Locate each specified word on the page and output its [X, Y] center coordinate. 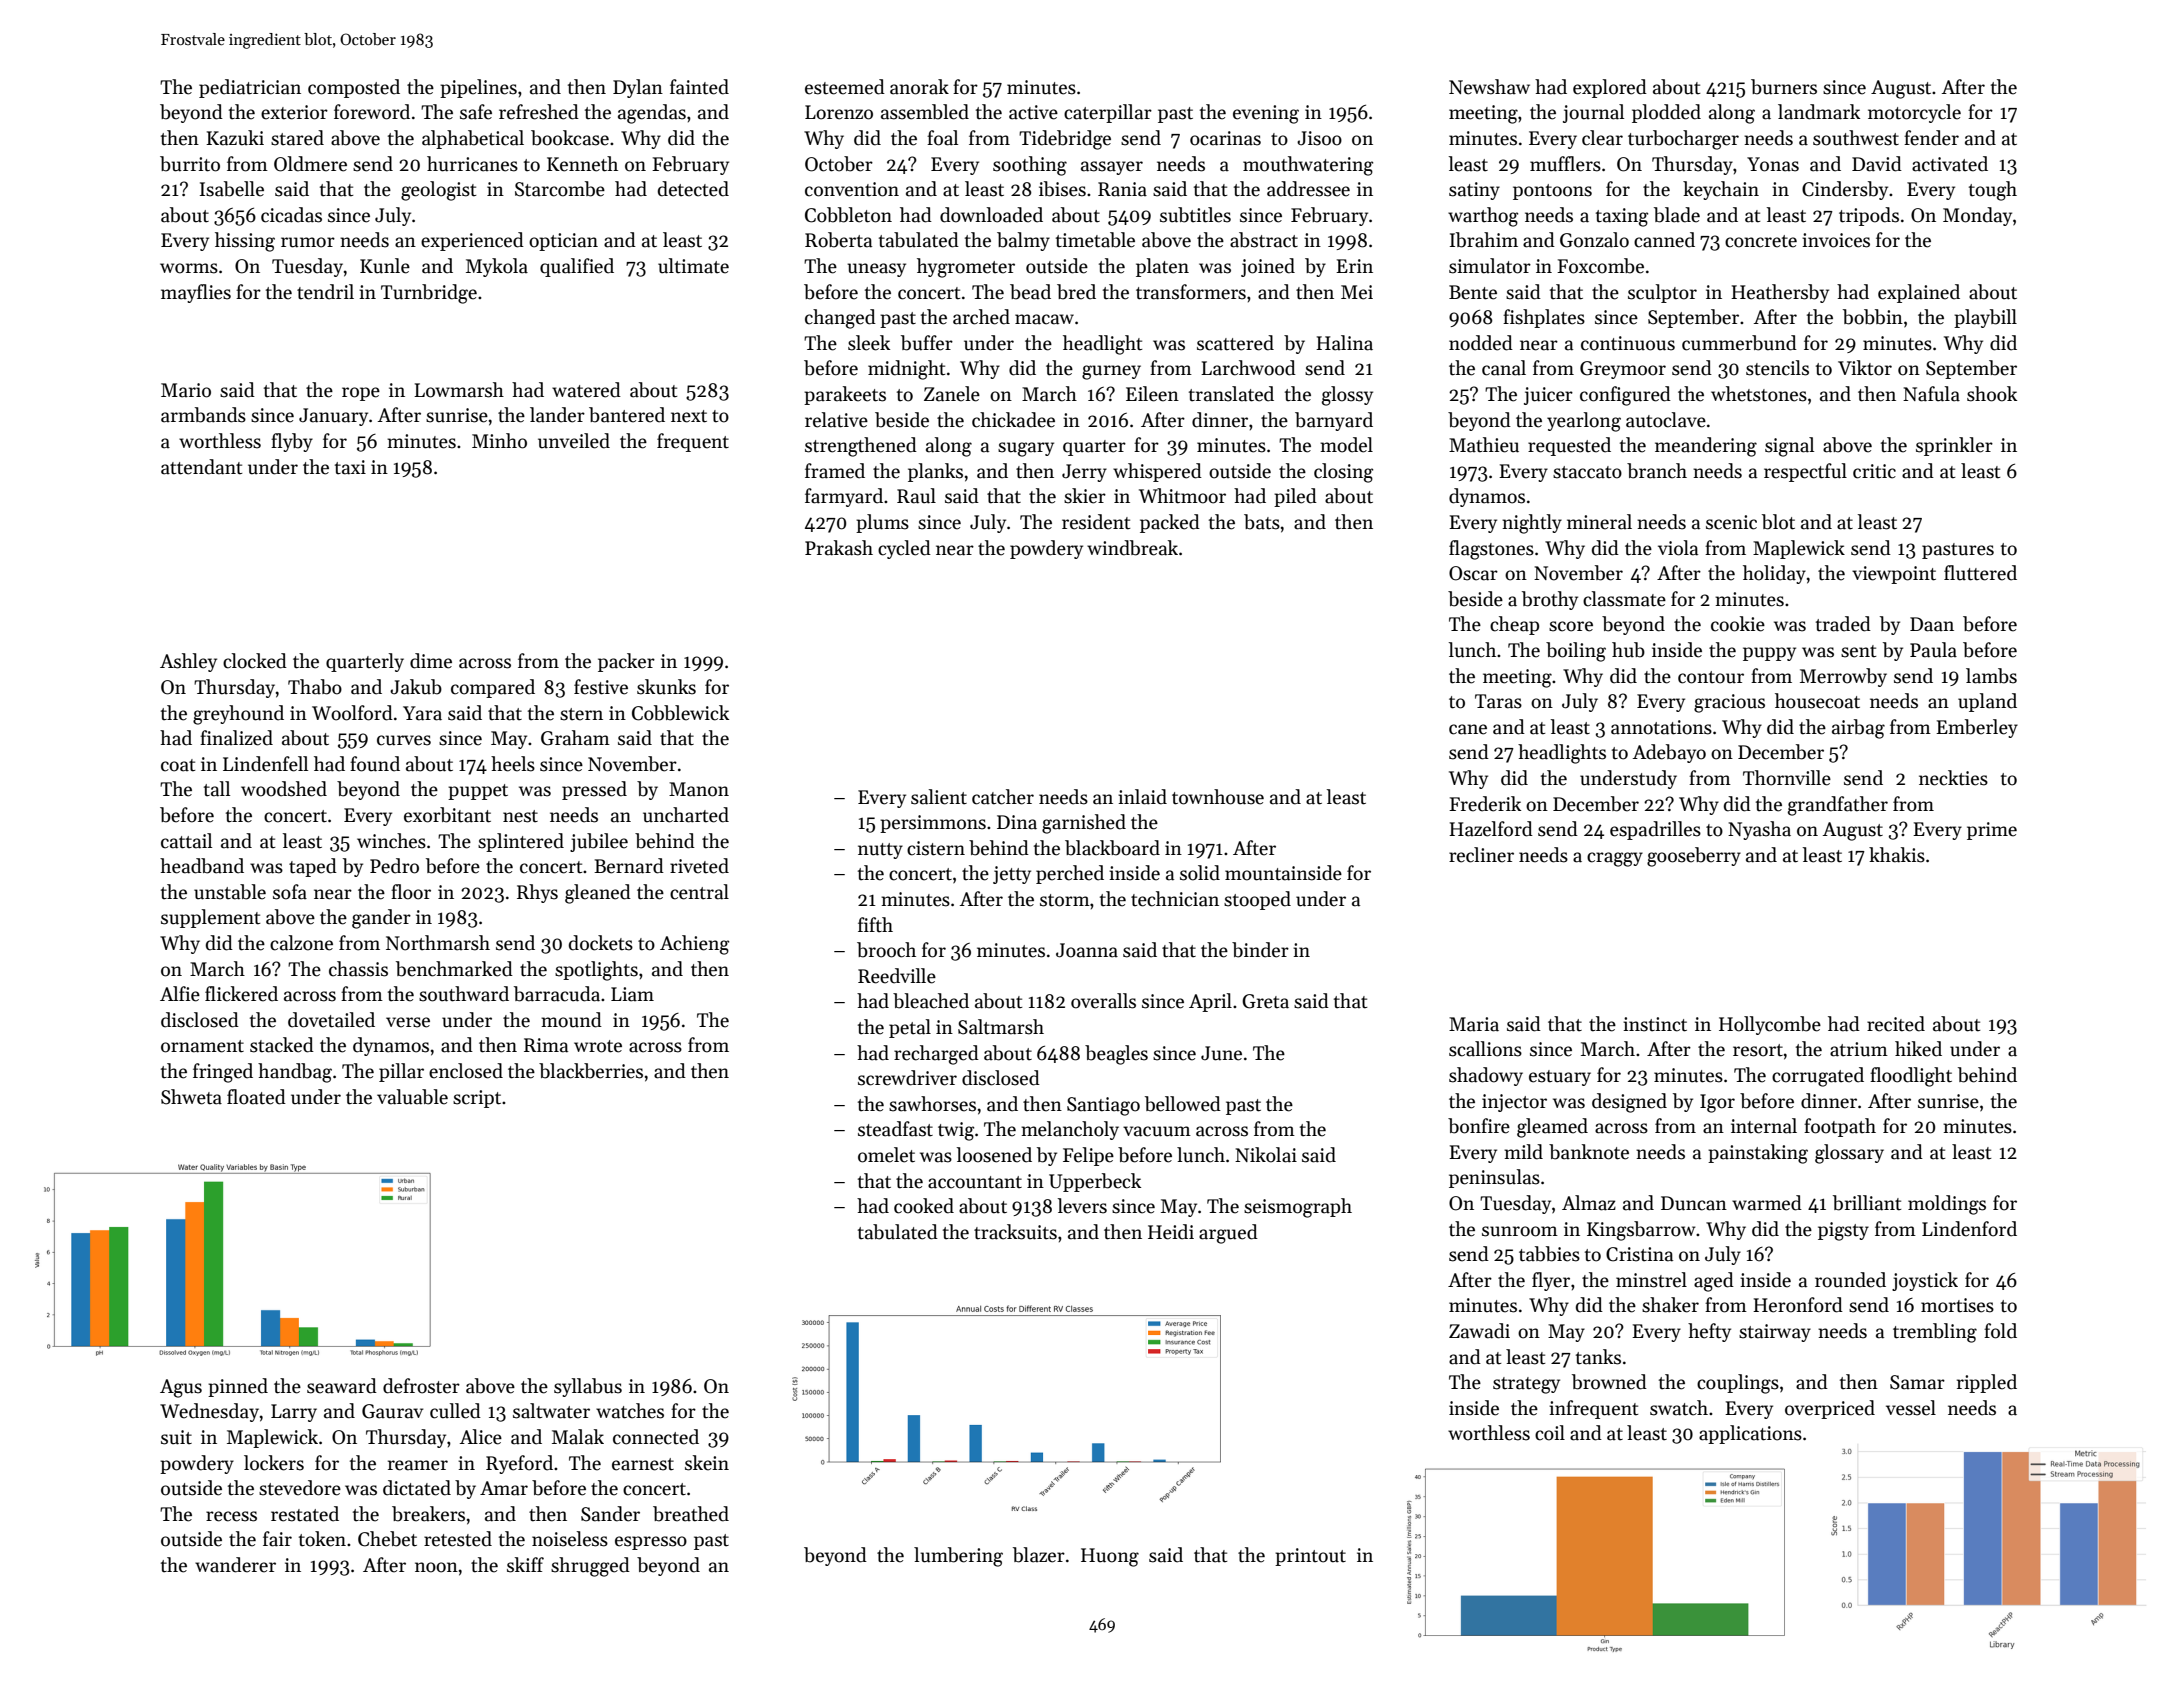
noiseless [570, 1539]
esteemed [845, 87]
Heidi [1171, 1232]
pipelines [478, 88]
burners [1784, 87]
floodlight [1911, 1077]
